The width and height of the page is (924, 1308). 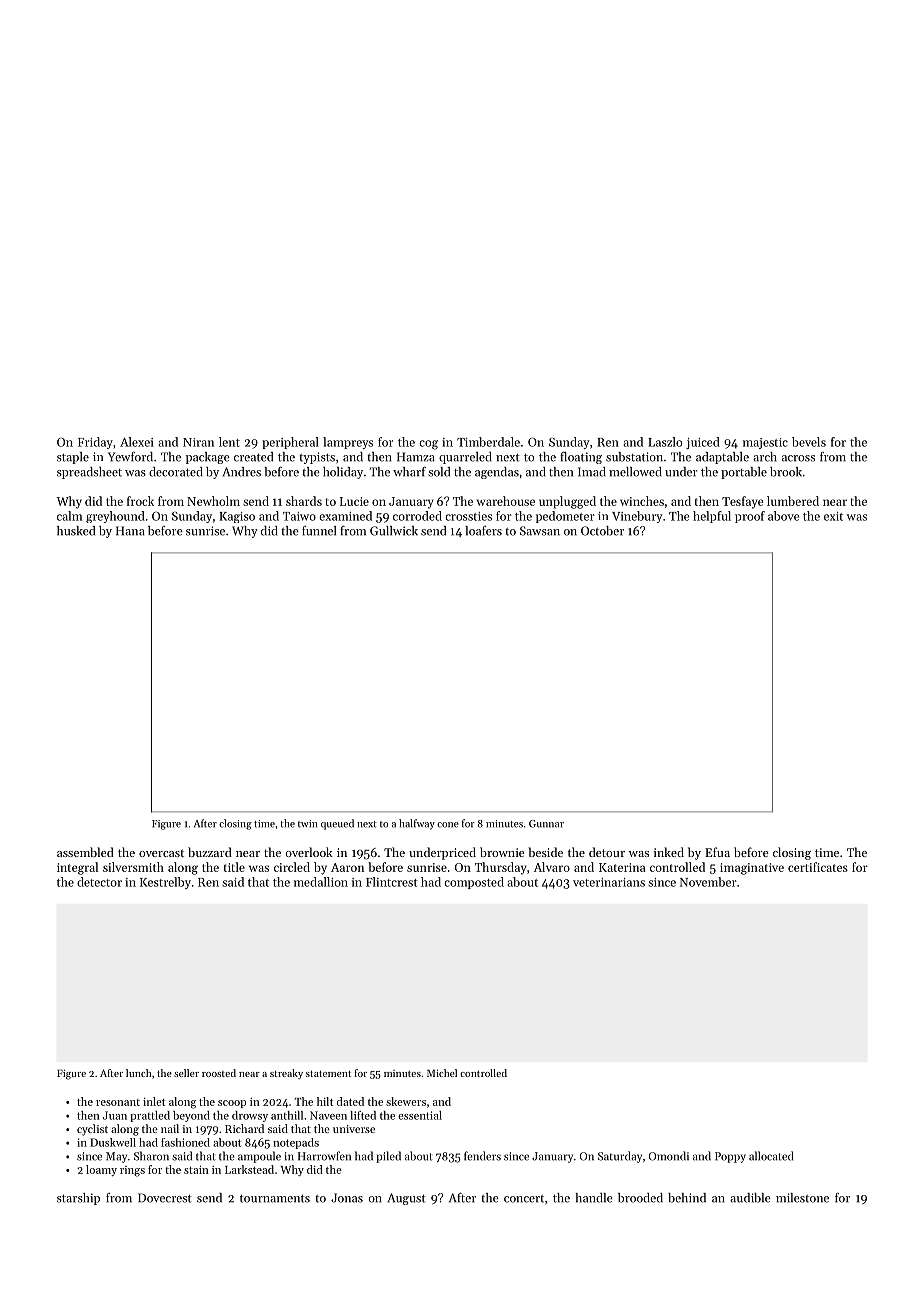 What do you see at coordinates (609, 882) in the page?
I see `veterinarians` at bounding box center [609, 882].
